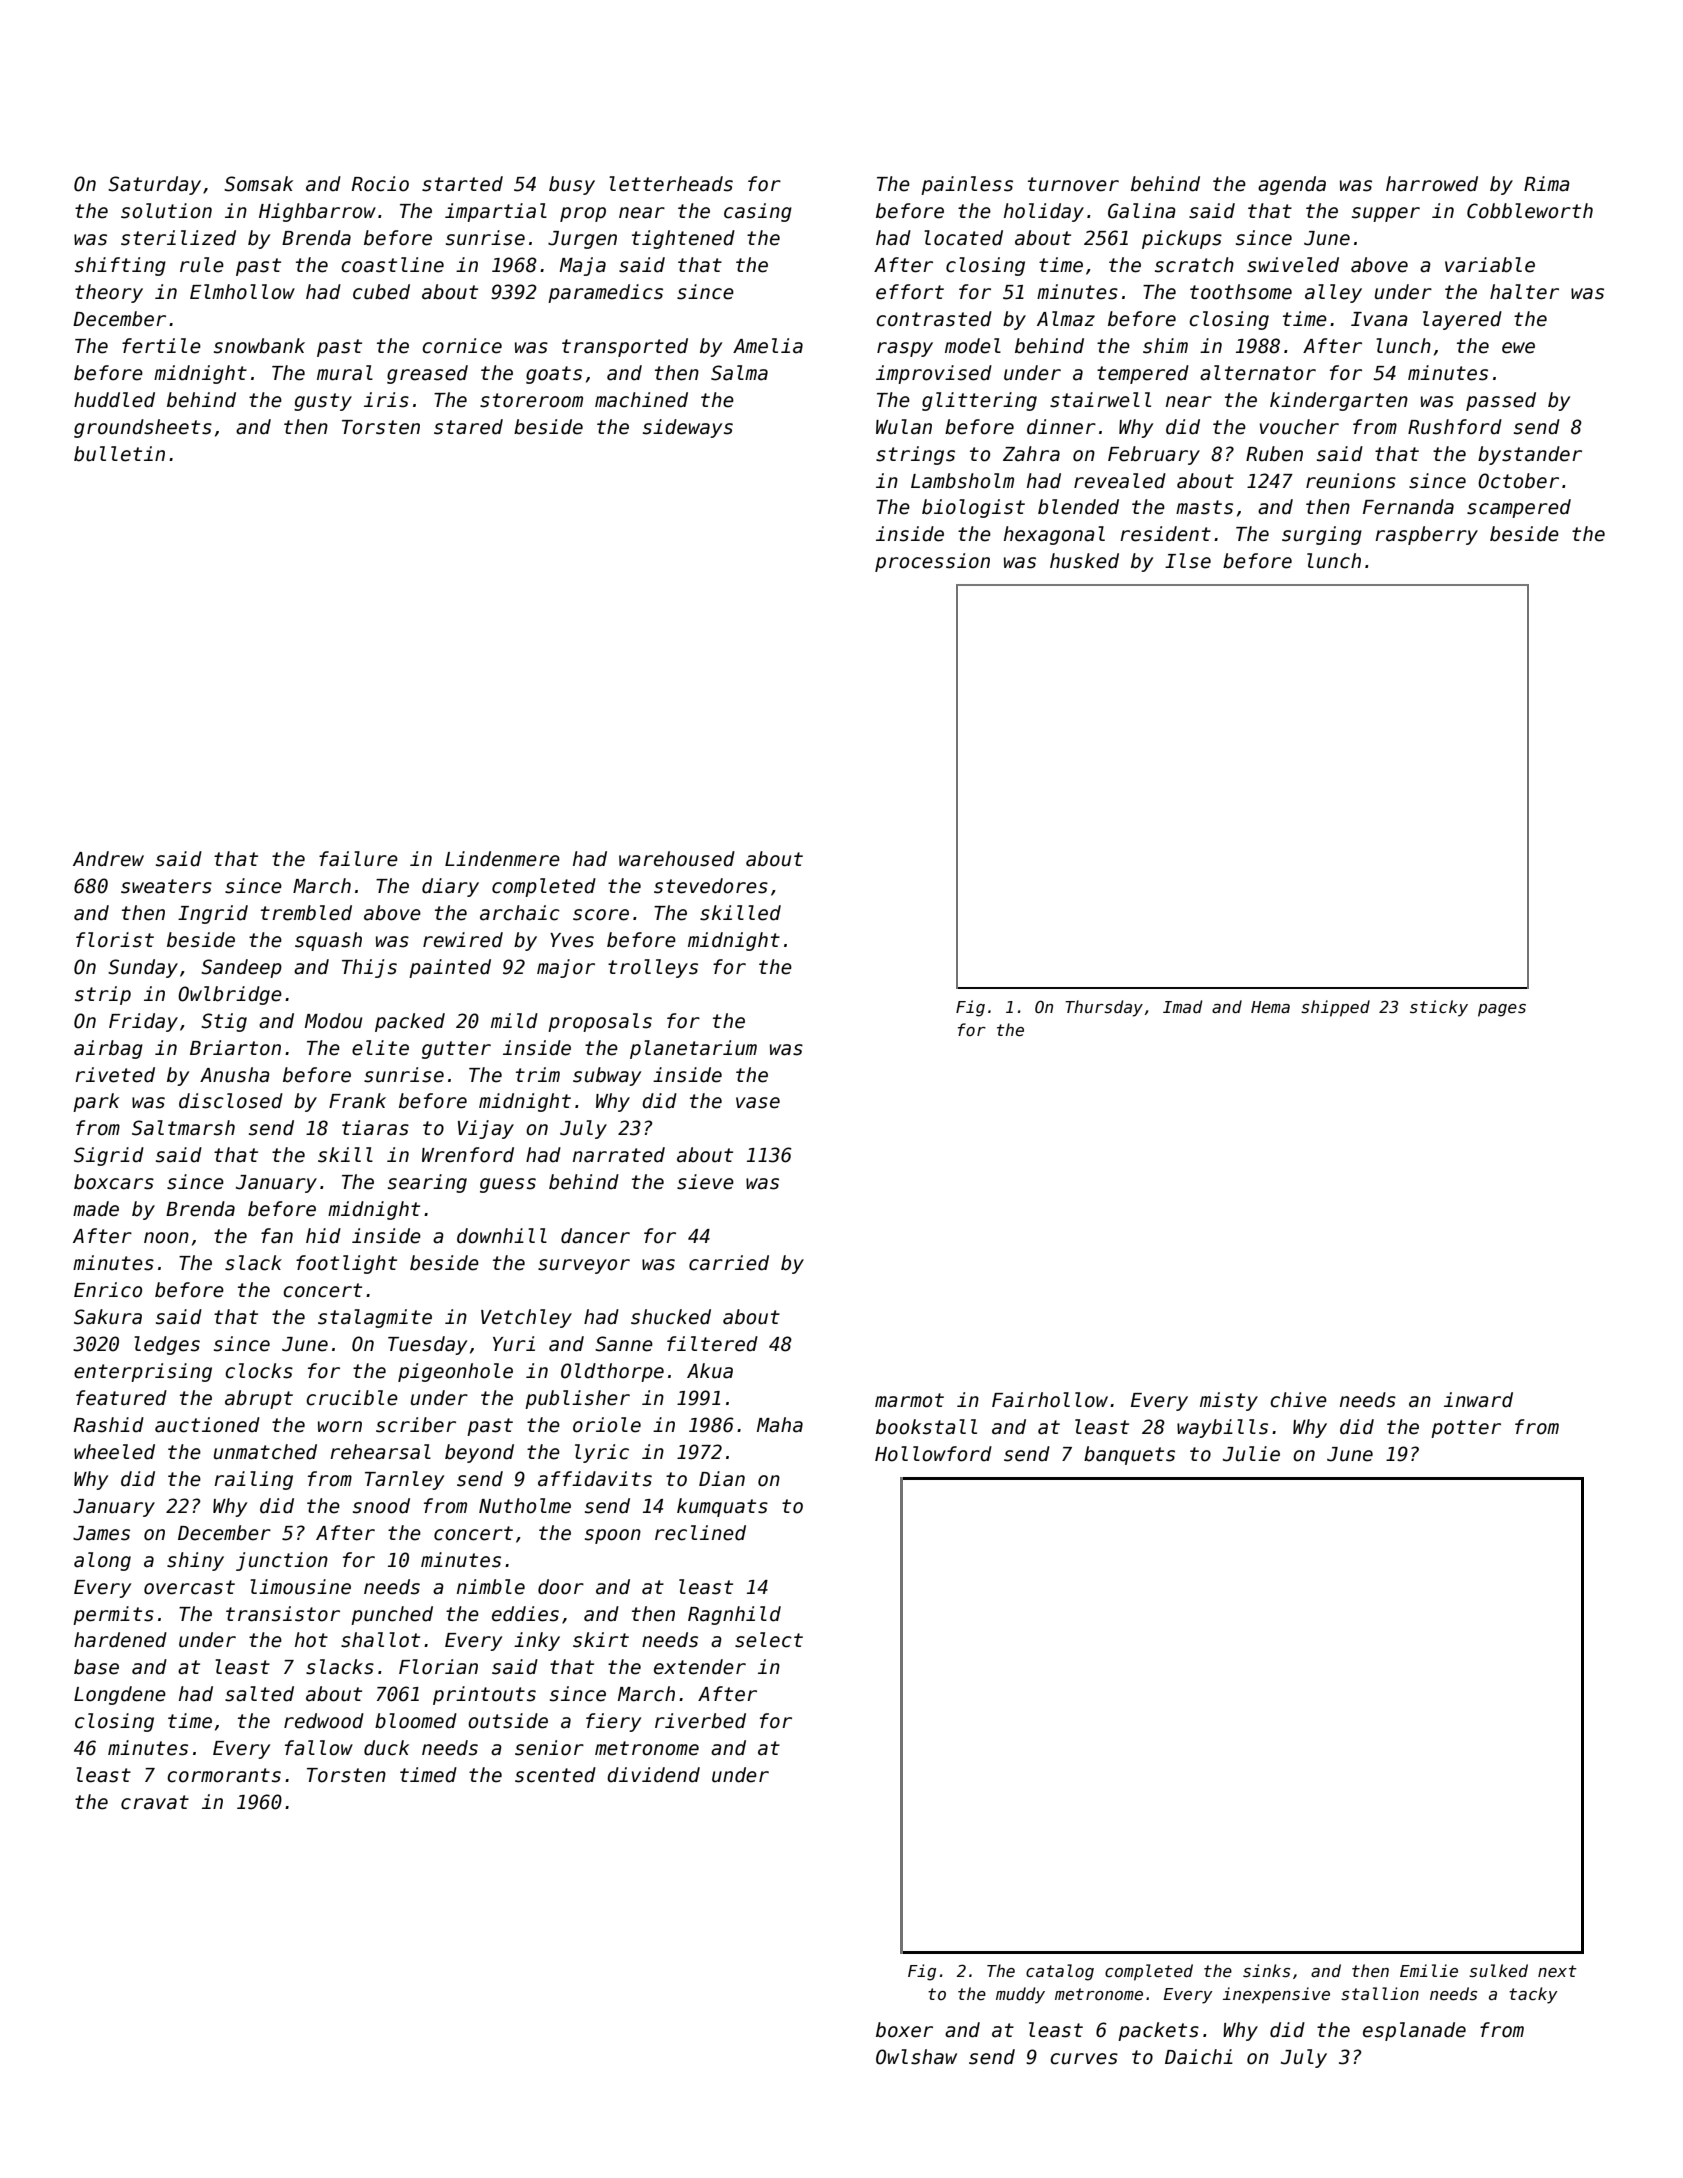 This document has width=1683, height=2178. What do you see at coordinates (1084, 561) in the document?
I see `husked` at bounding box center [1084, 561].
